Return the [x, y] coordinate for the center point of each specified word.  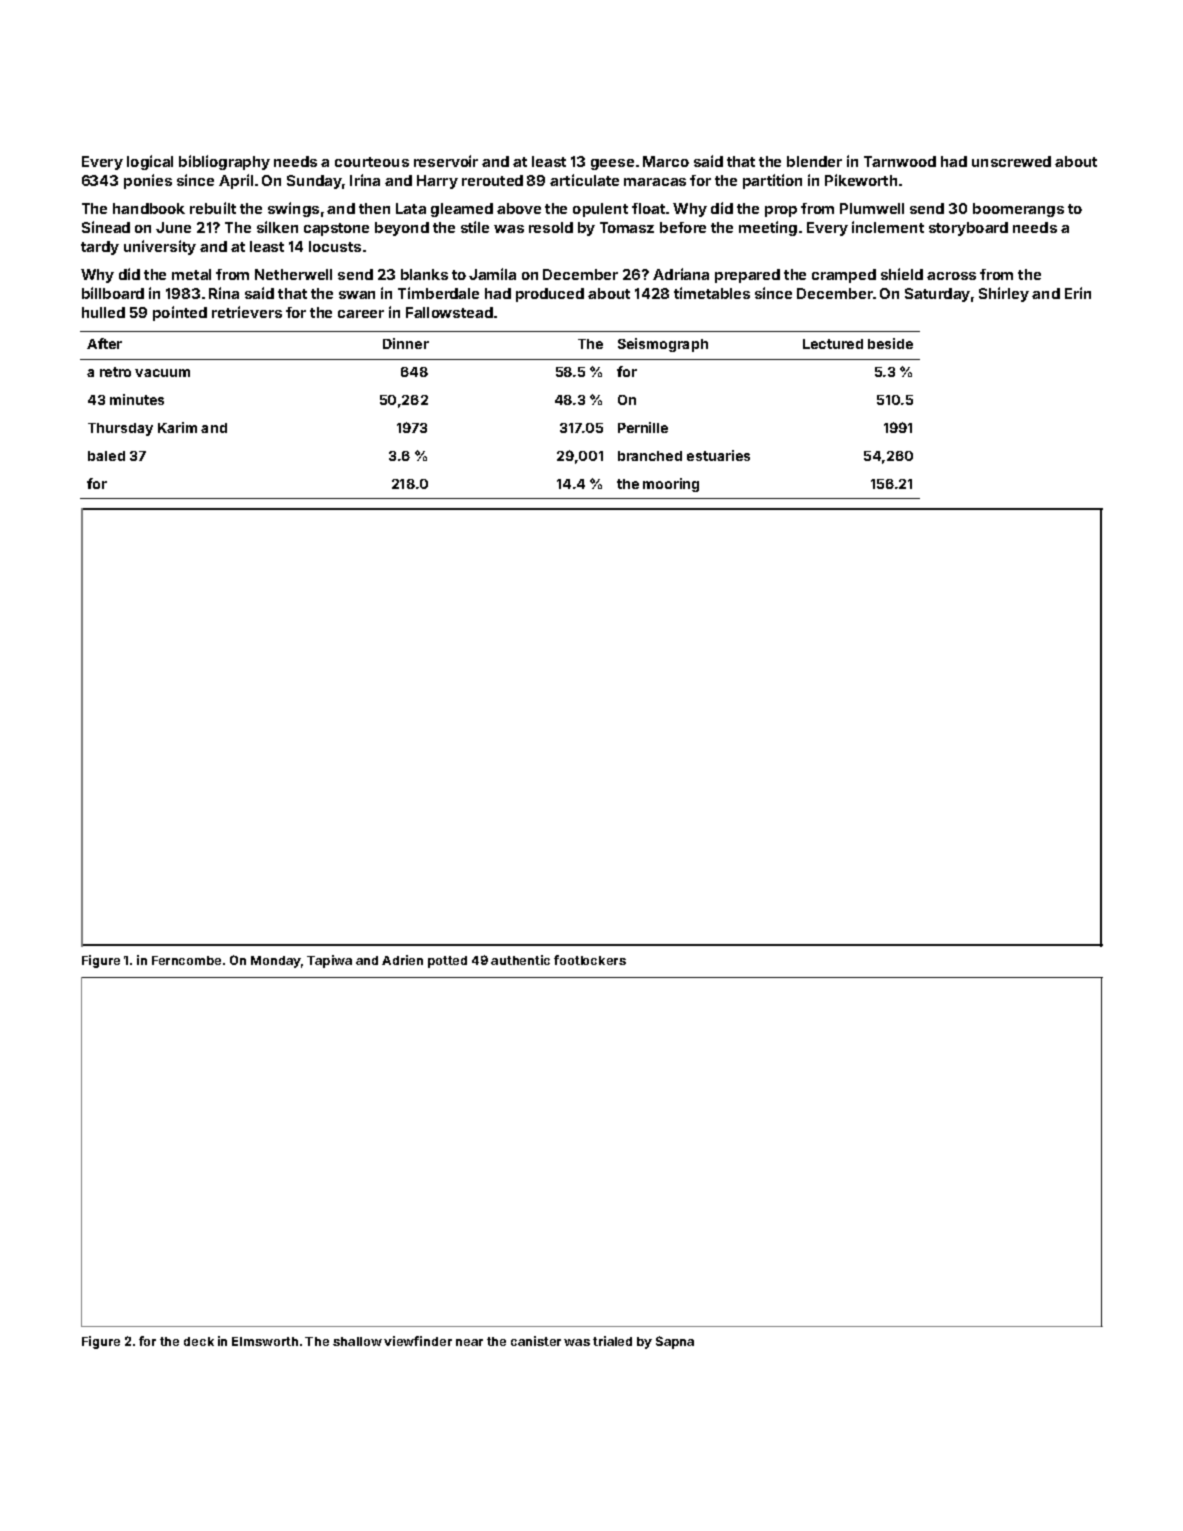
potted [447, 962]
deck [199, 1341]
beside [890, 343]
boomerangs [1018, 210]
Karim [177, 427]
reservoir [446, 161]
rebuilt [213, 208]
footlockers [590, 960]
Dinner [406, 343]
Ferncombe [186, 960]
